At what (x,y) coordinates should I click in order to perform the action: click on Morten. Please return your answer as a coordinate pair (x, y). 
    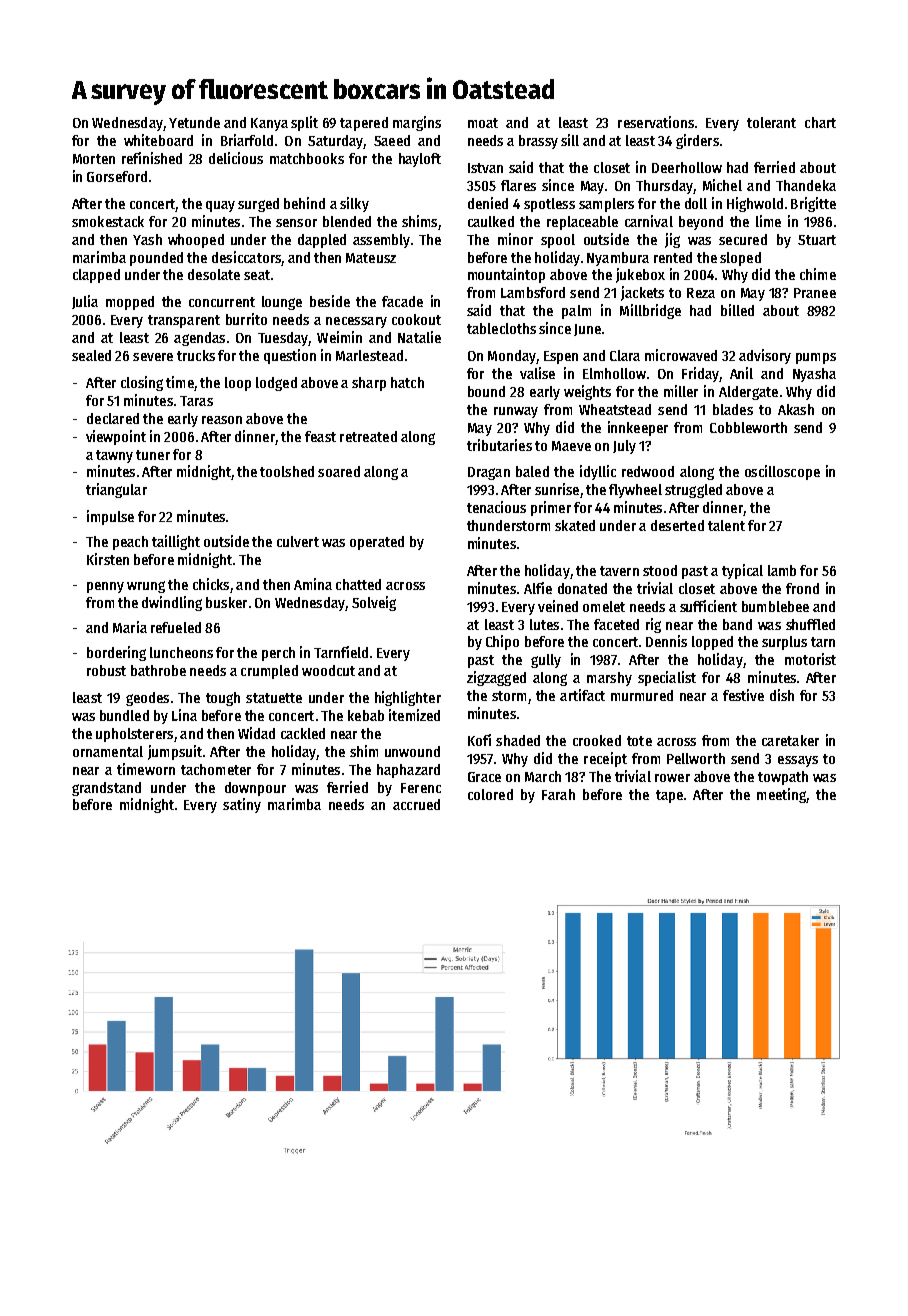
    Looking at the image, I should click on (94, 159).
